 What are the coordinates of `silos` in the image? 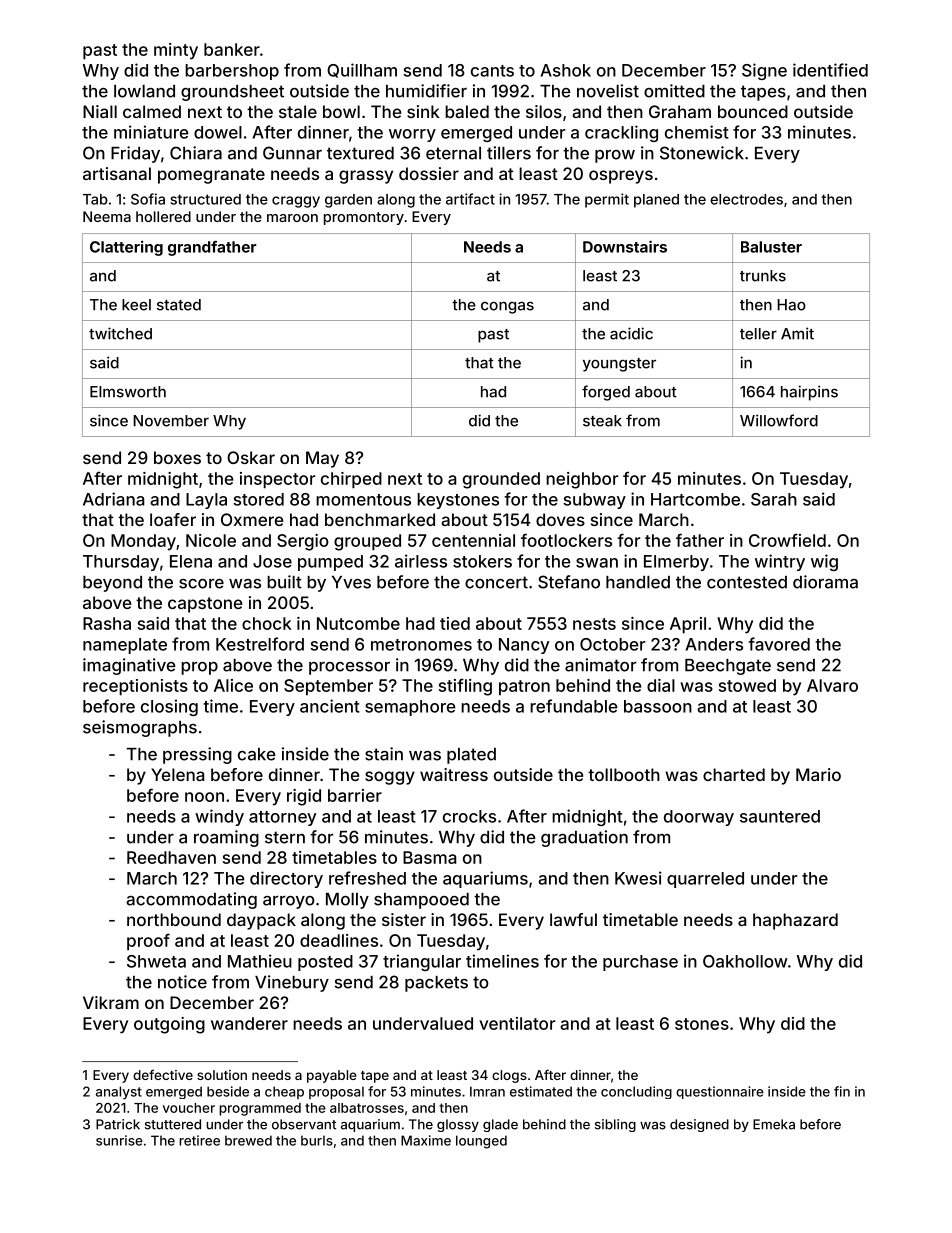 It's located at (544, 111).
